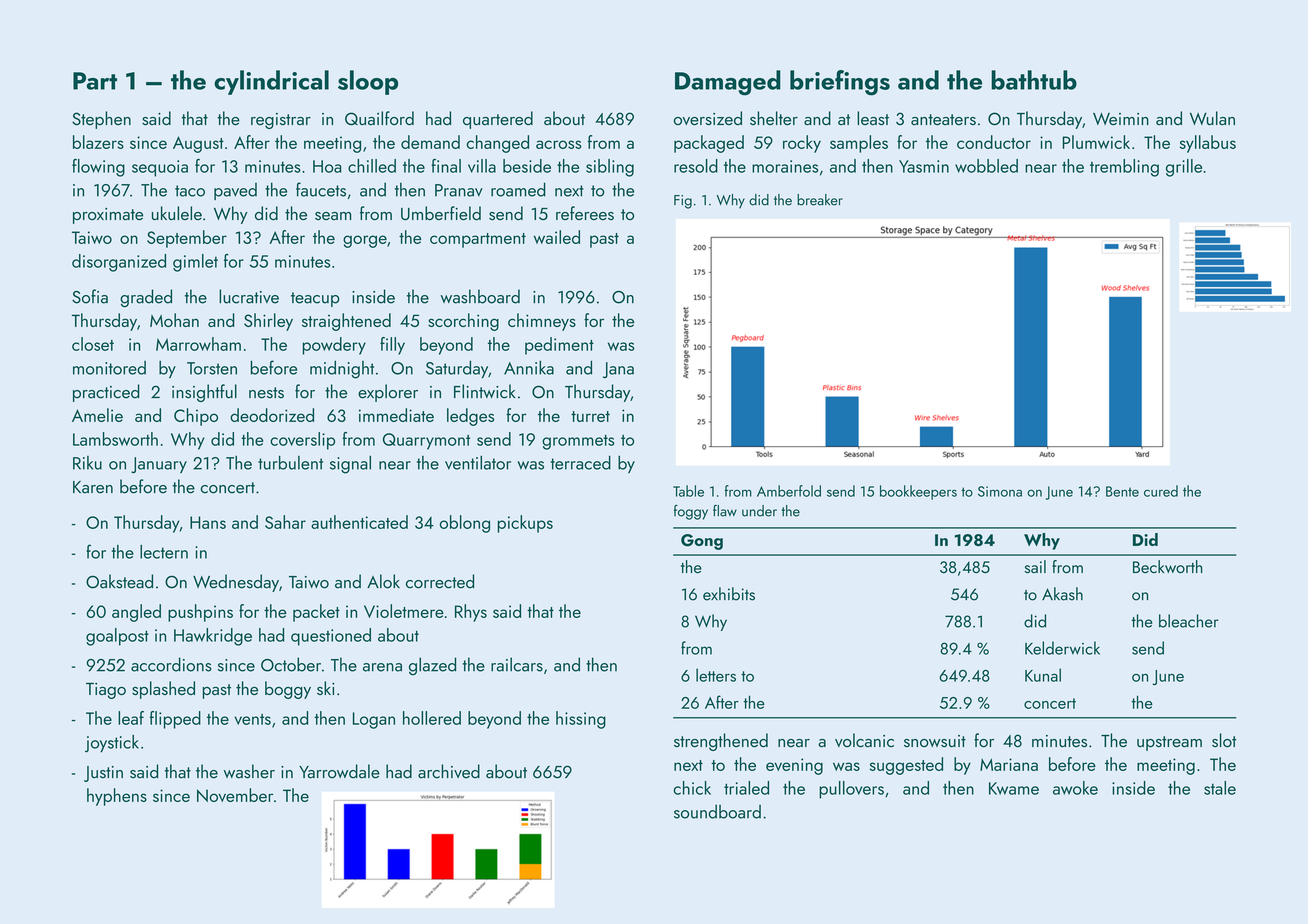  Describe the element at coordinates (117, 797) in the screenshot. I see `hyphens` at that location.
